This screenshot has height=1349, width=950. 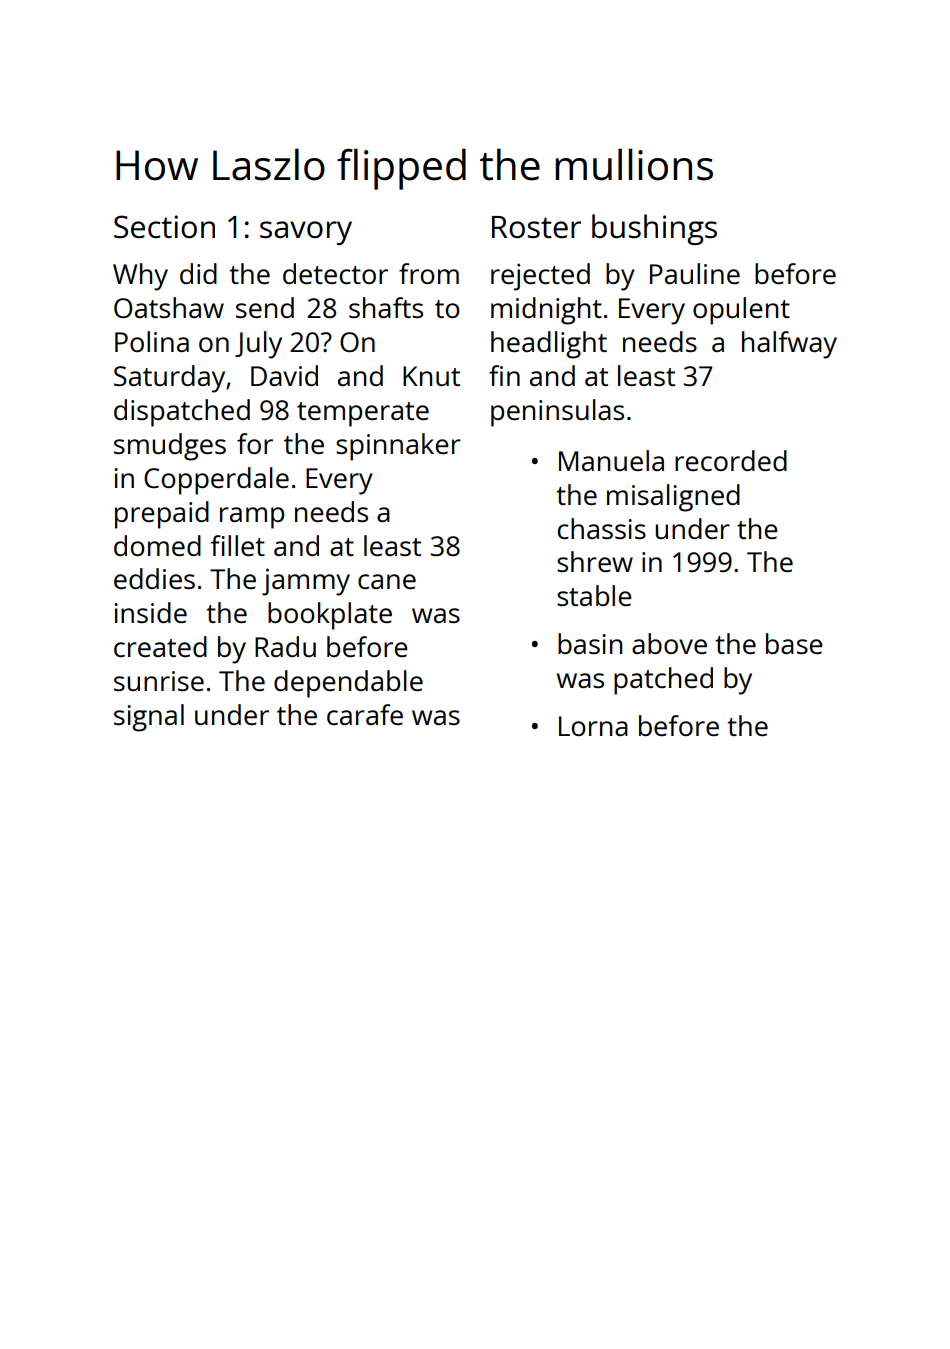 What do you see at coordinates (590, 643) in the screenshot?
I see `basin` at bounding box center [590, 643].
